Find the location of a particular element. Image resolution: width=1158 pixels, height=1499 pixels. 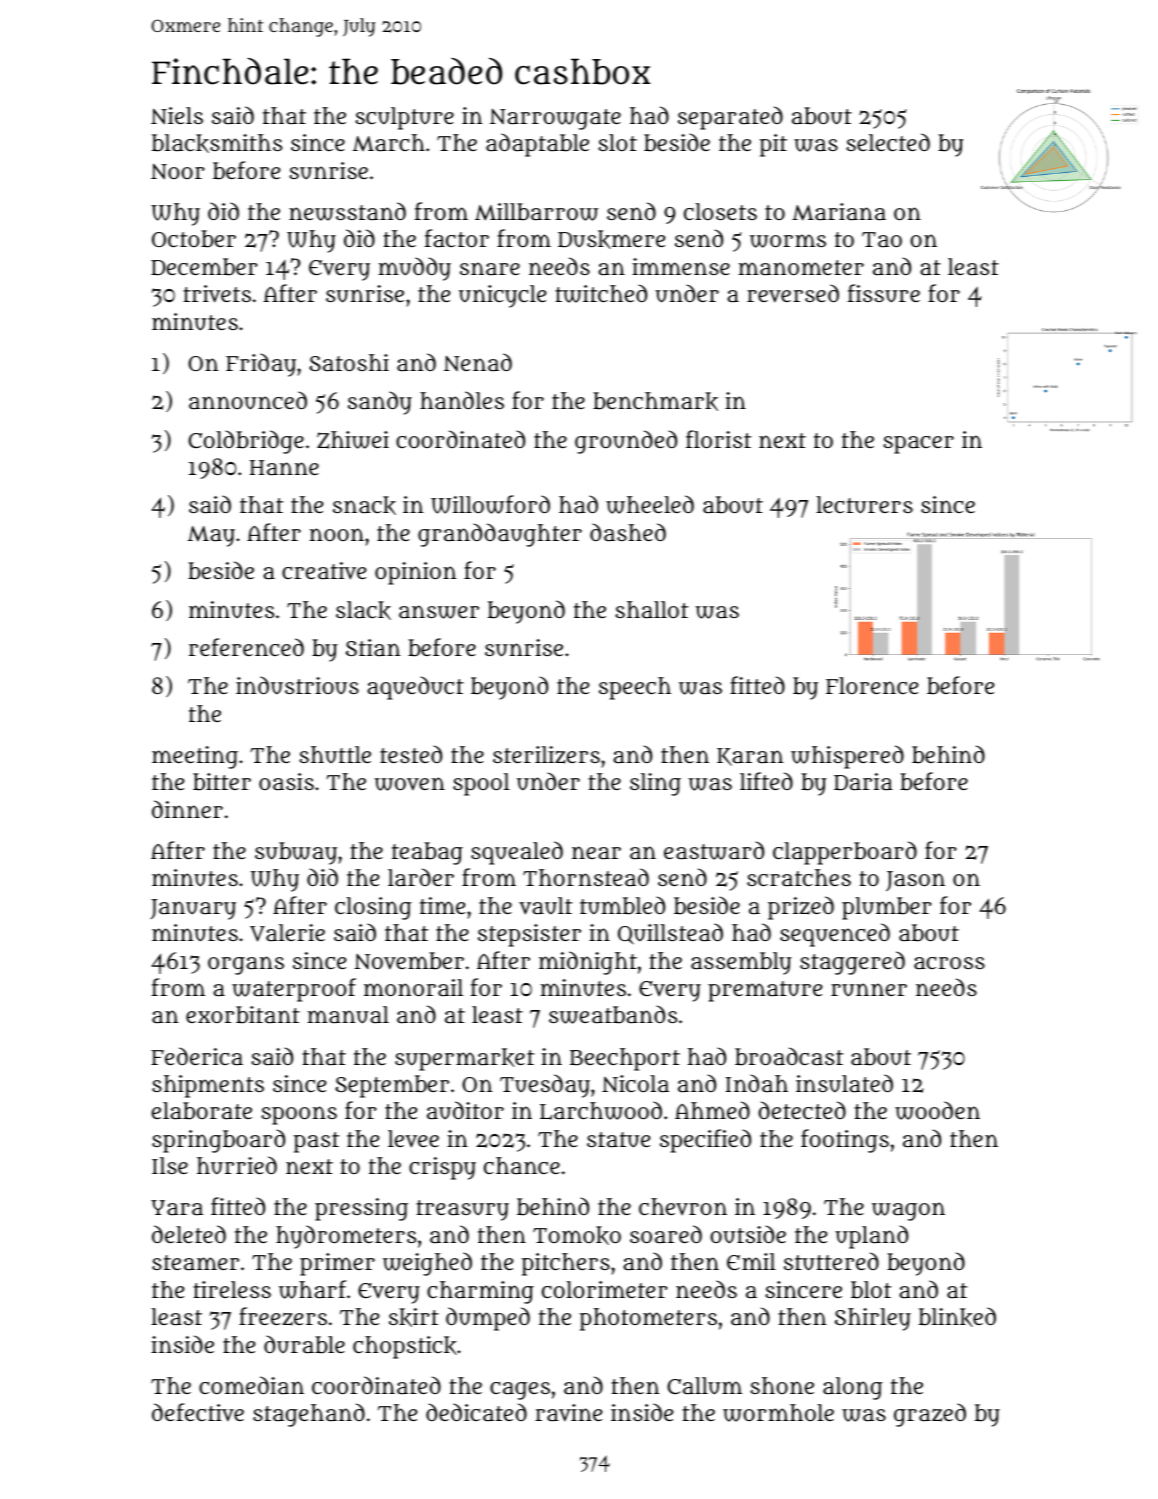

wormhole is located at coordinates (778, 1413).
